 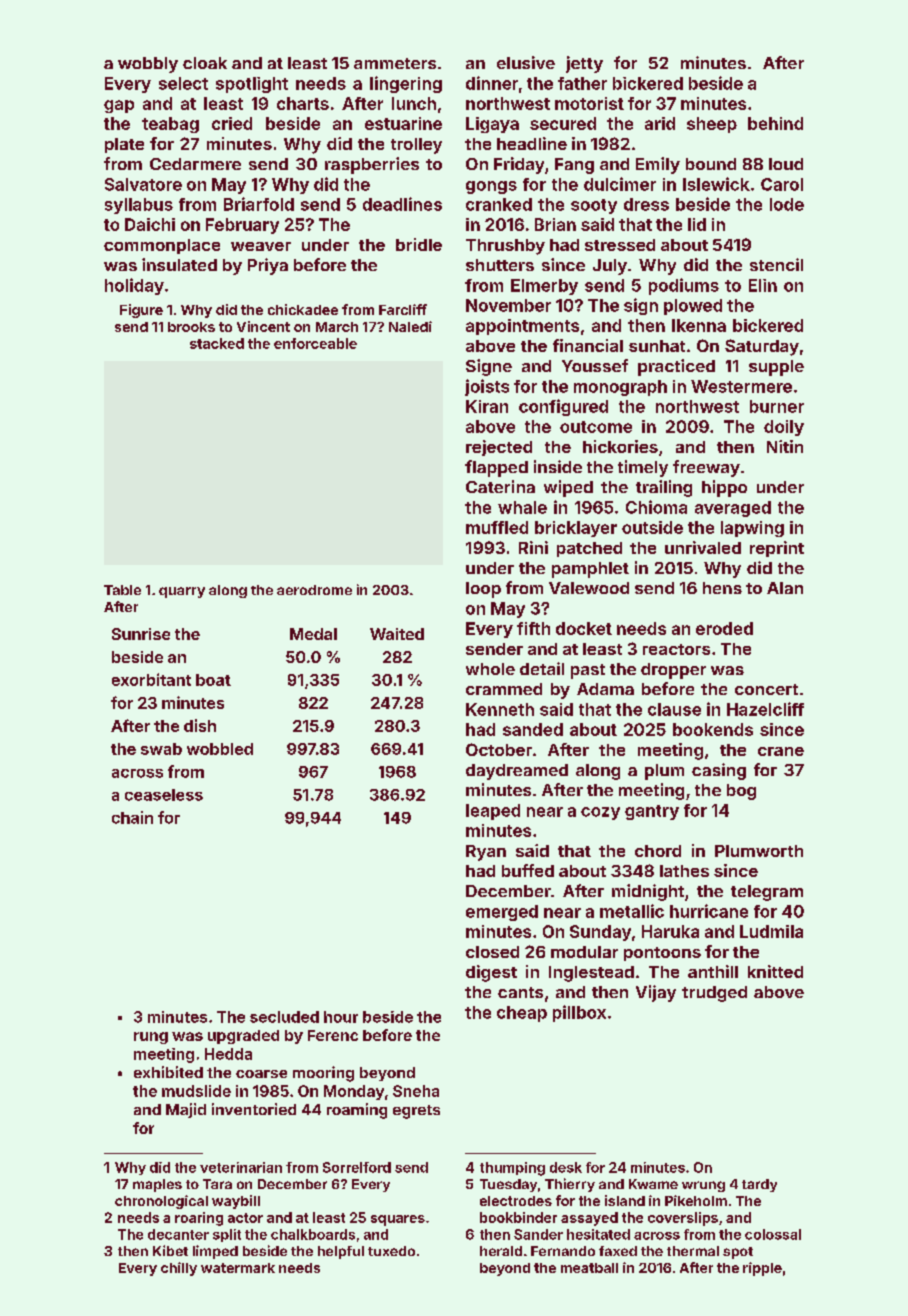 What do you see at coordinates (148, 65) in the screenshot?
I see `wobbly` at bounding box center [148, 65].
